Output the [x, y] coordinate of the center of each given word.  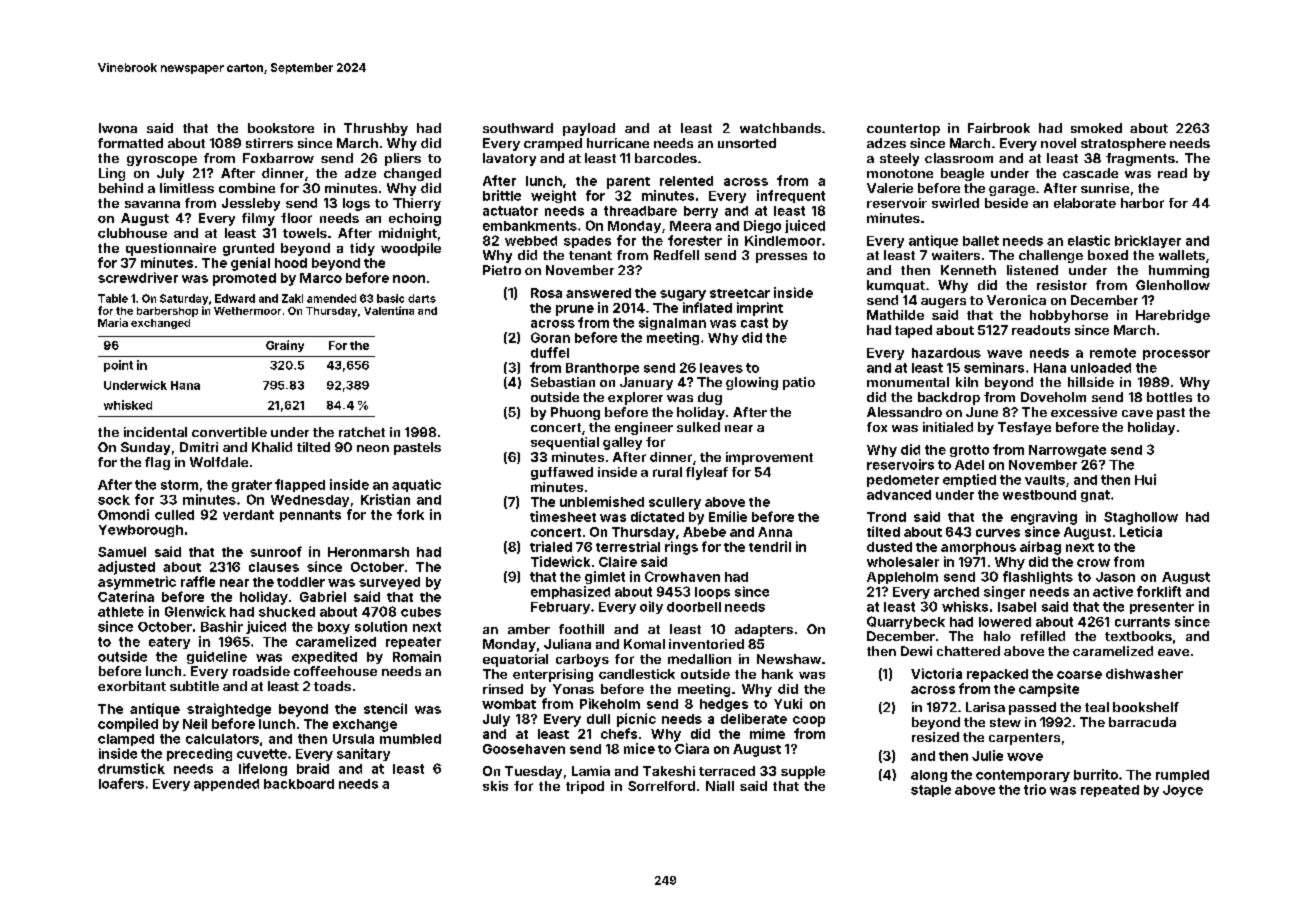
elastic [1089, 240]
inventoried [706, 644]
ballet [981, 241]
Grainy [285, 346]
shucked [287, 612]
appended [226, 785]
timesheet [563, 516]
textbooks [1138, 636]
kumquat [896, 286]
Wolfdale [219, 462]
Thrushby [376, 129]
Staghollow [1141, 518]
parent [628, 183]
